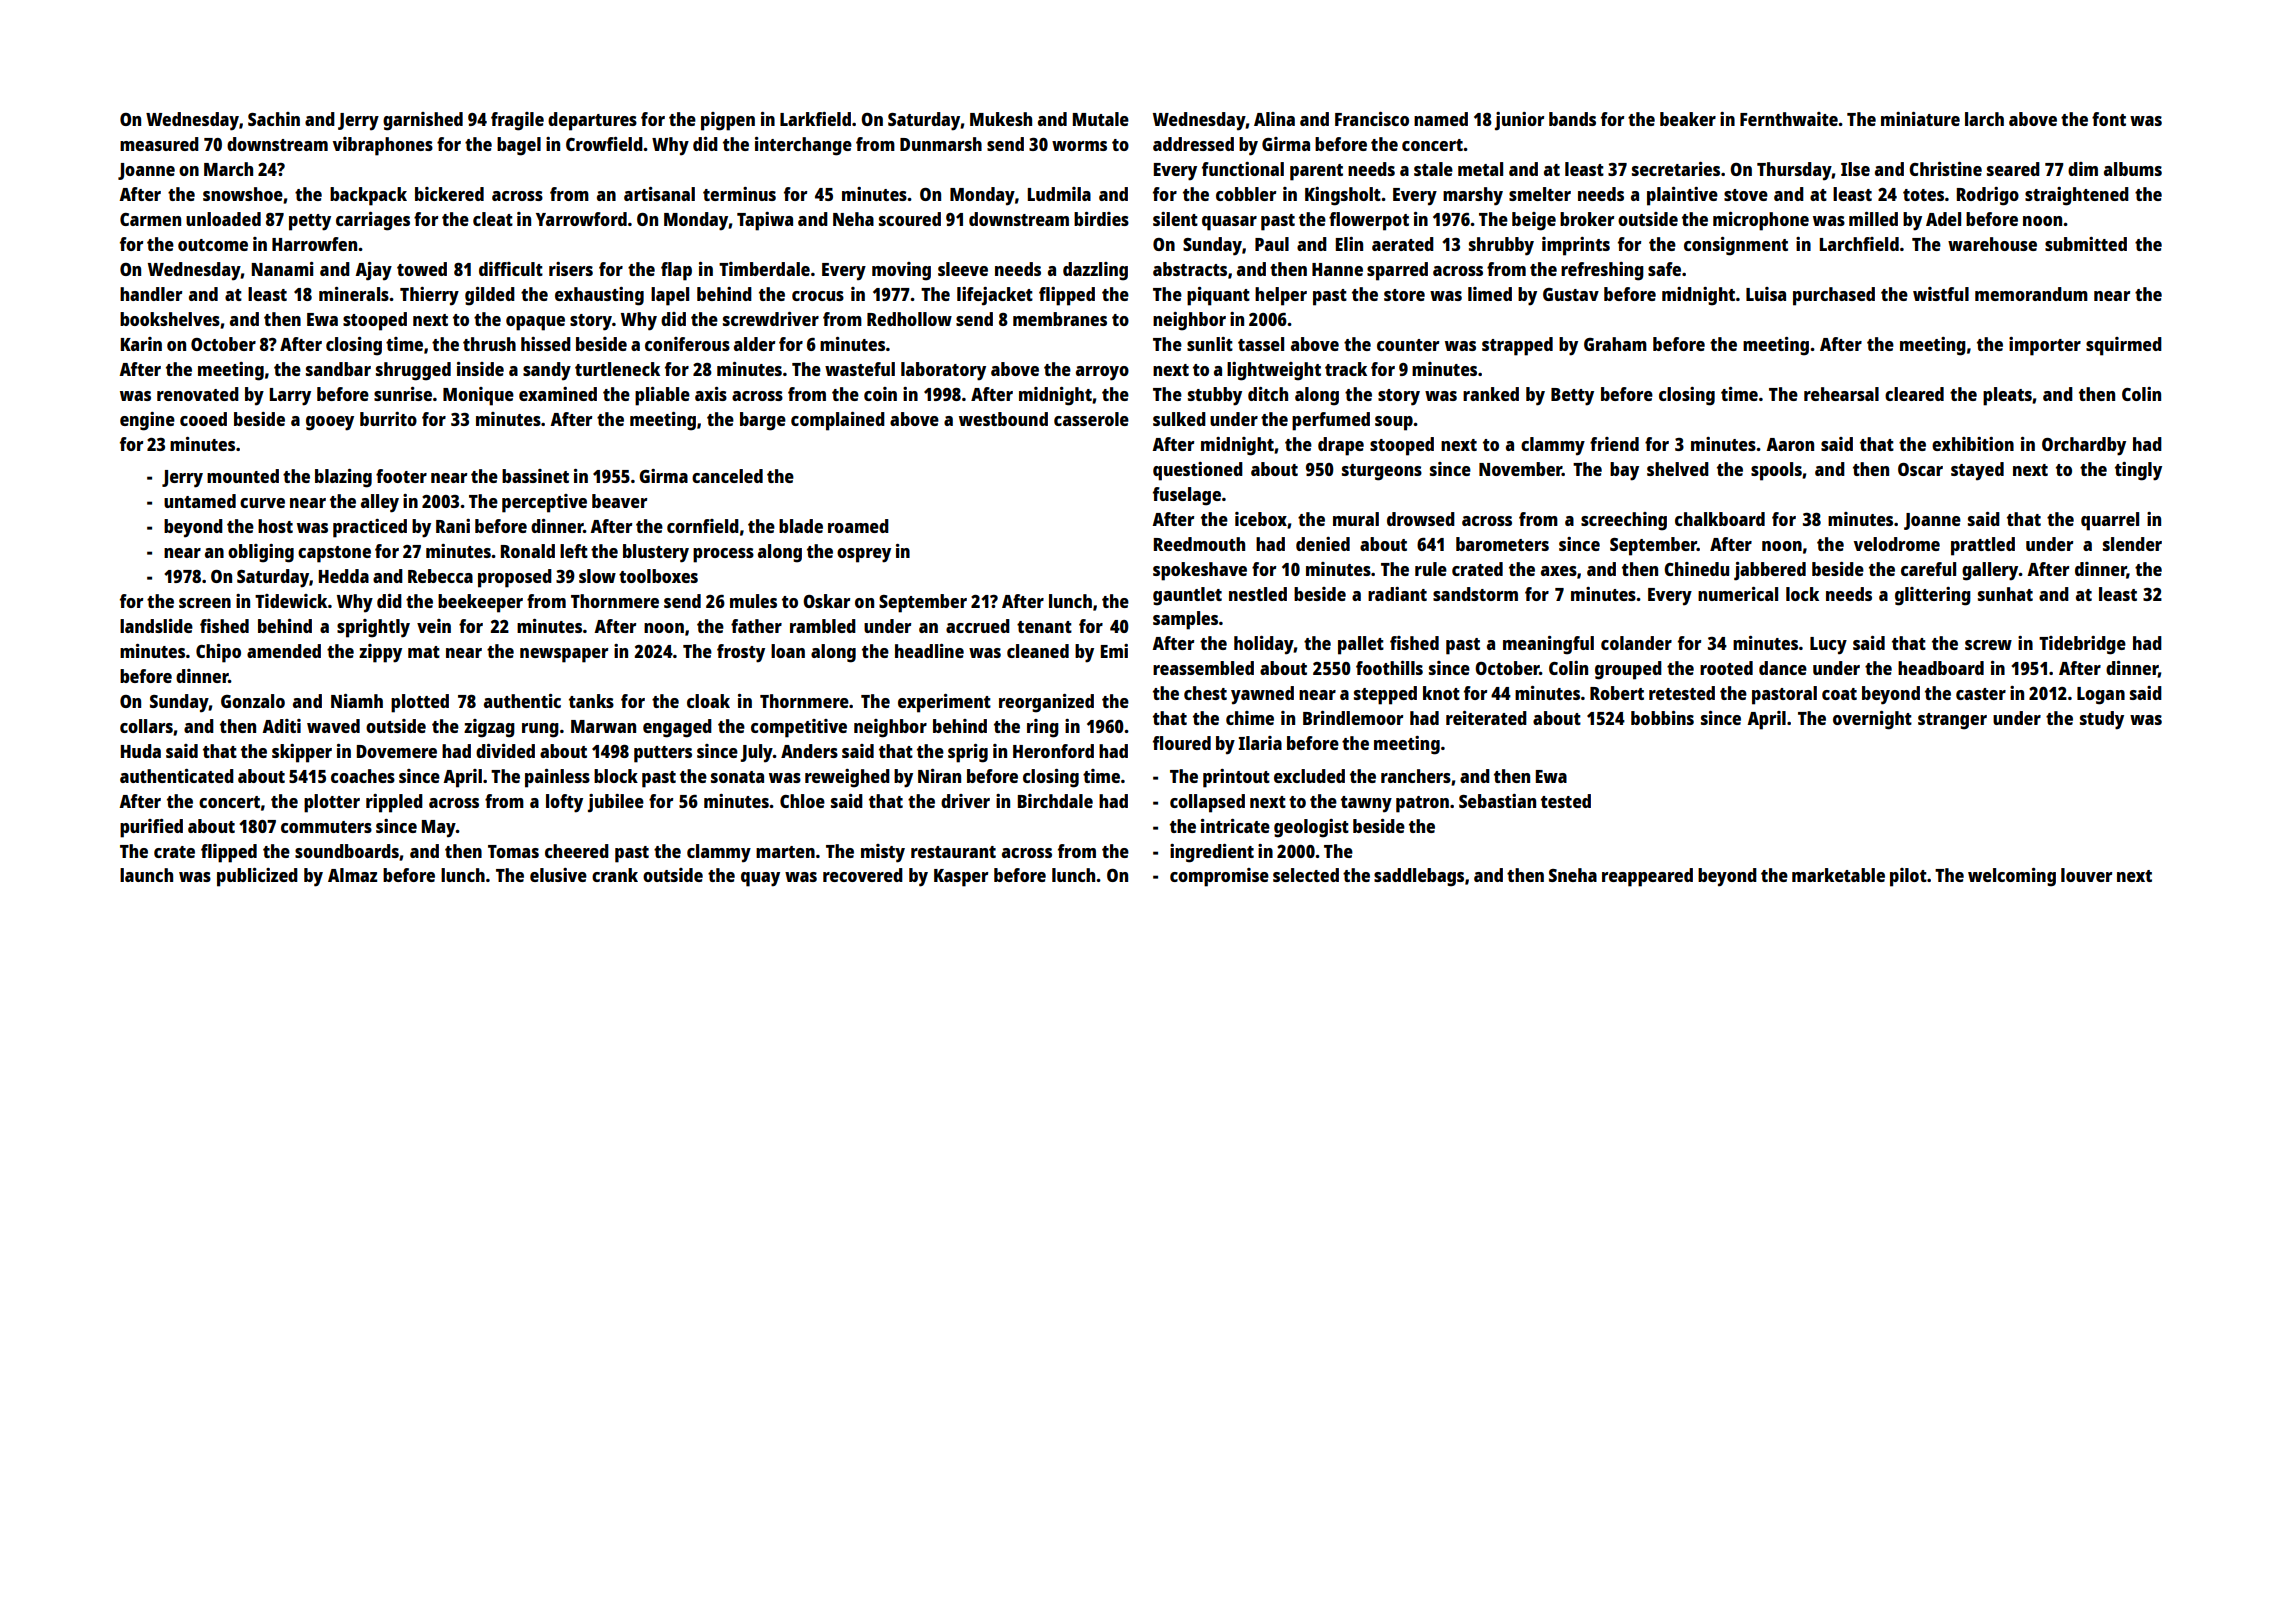 This screenshot has height=1614, width=2282. Describe the element at coordinates (354, 294) in the screenshot. I see `minerals` at that location.
